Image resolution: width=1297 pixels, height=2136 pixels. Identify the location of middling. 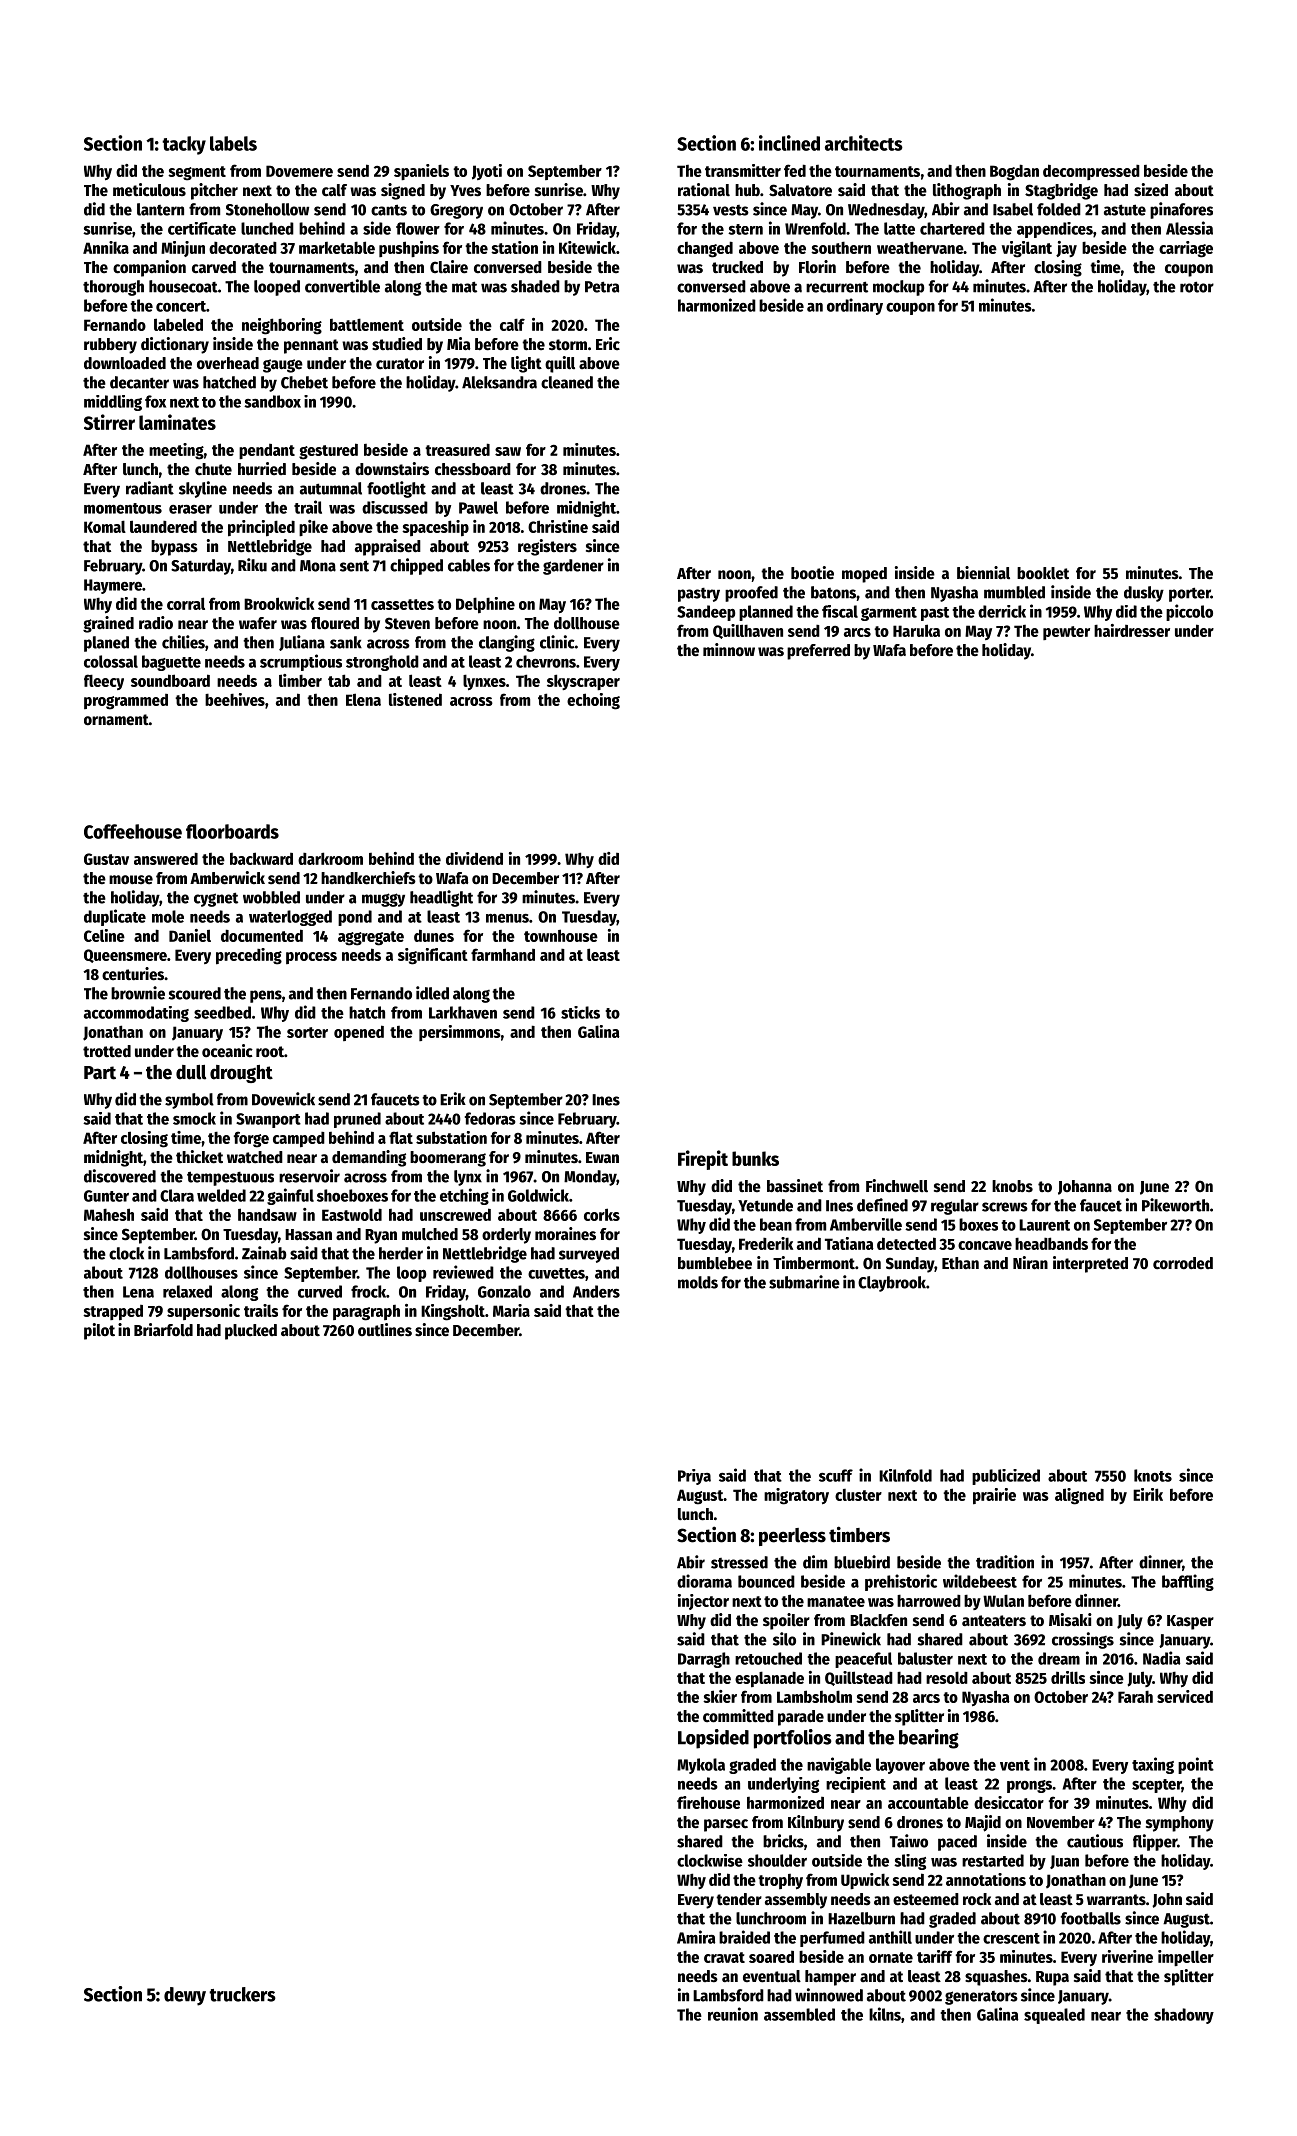
(113, 403).
